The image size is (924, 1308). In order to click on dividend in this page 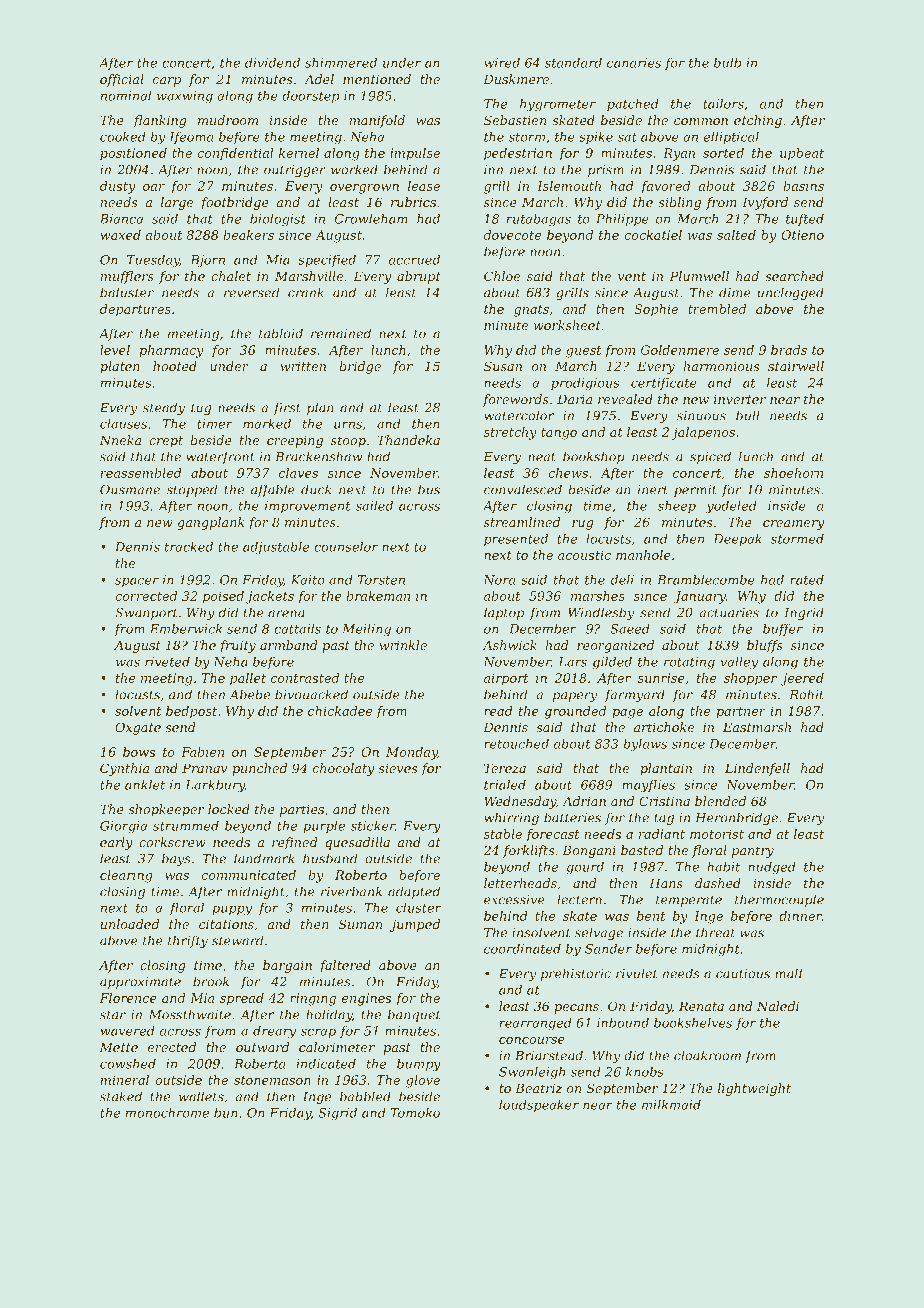, I will do `click(272, 63)`.
